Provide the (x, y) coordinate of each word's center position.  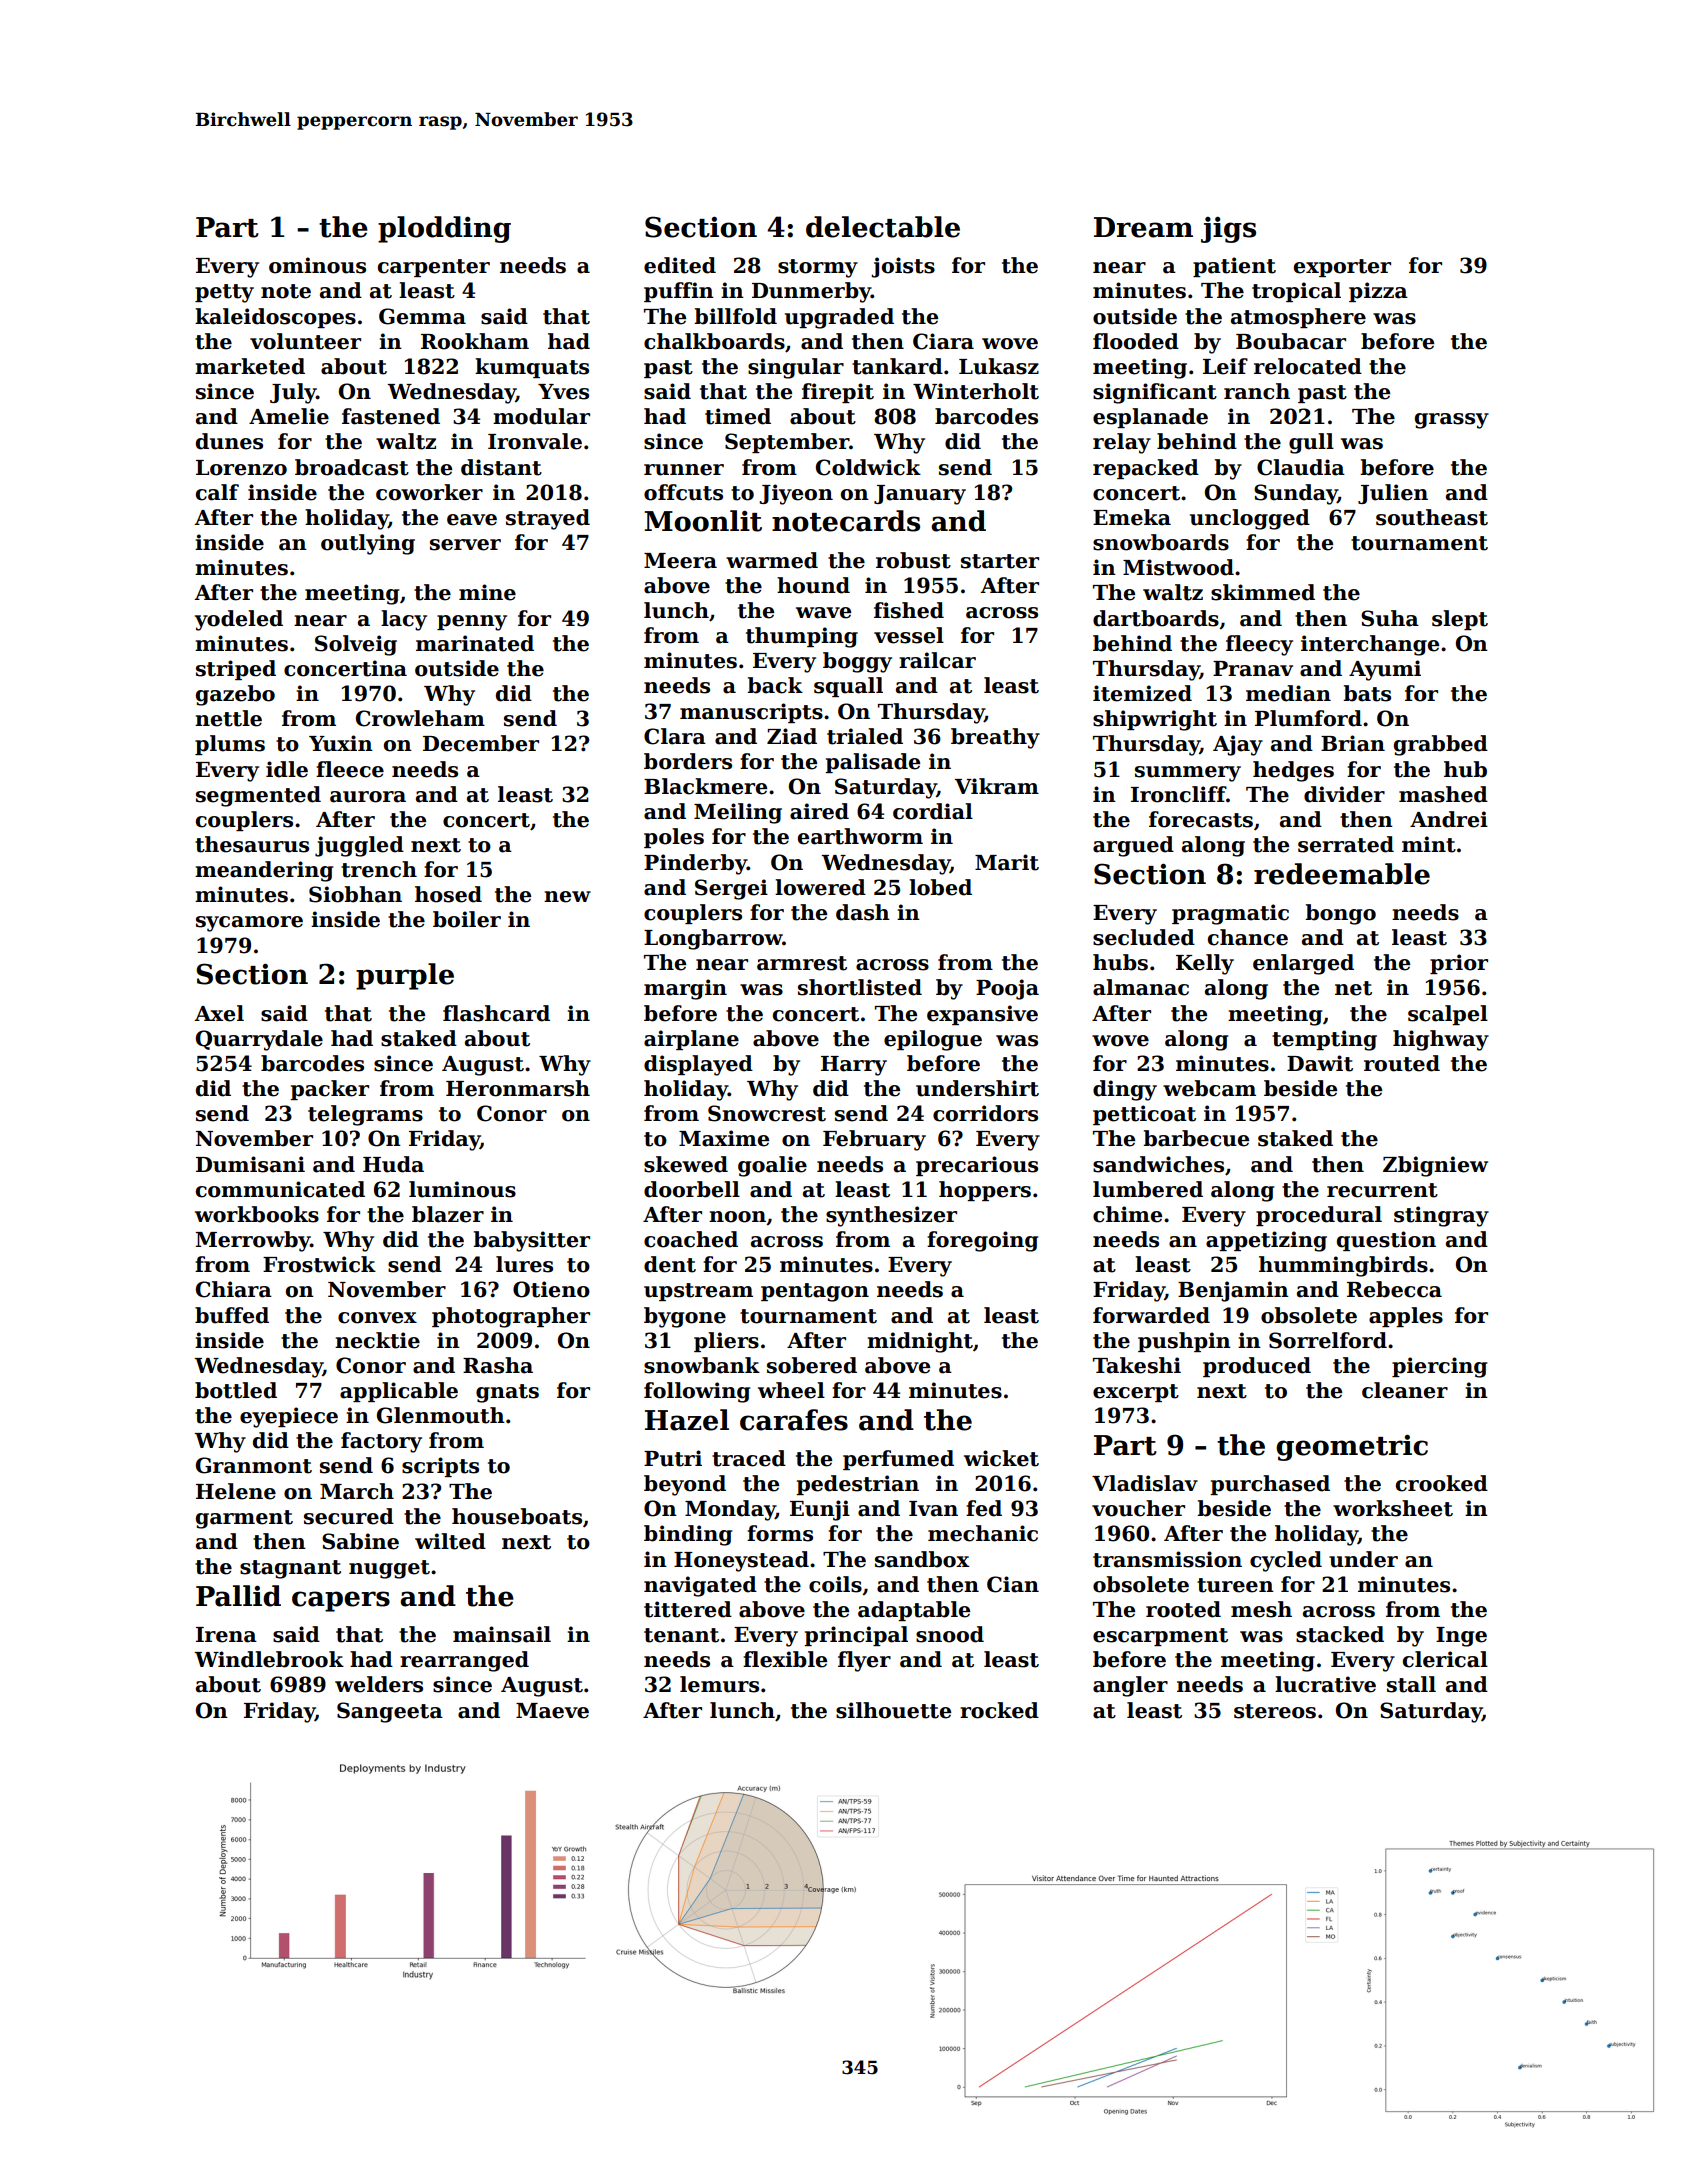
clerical (1445, 1659)
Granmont (254, 1465)
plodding (444, 229)
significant (1155, 393)
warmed (772, 560)
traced (749, 1458)
